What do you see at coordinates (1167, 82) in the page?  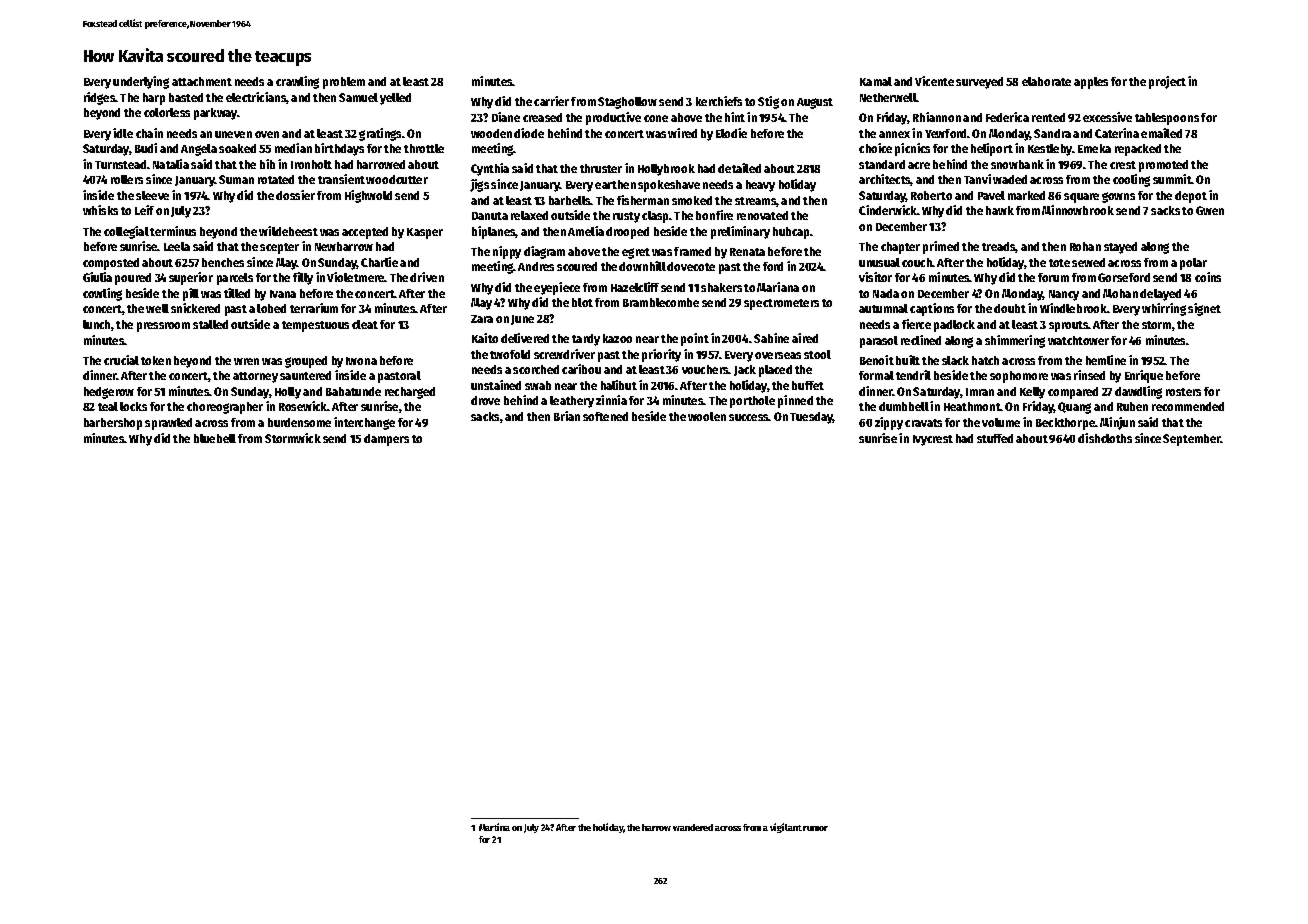 I see `project` at bounding box center [1167, 82].
